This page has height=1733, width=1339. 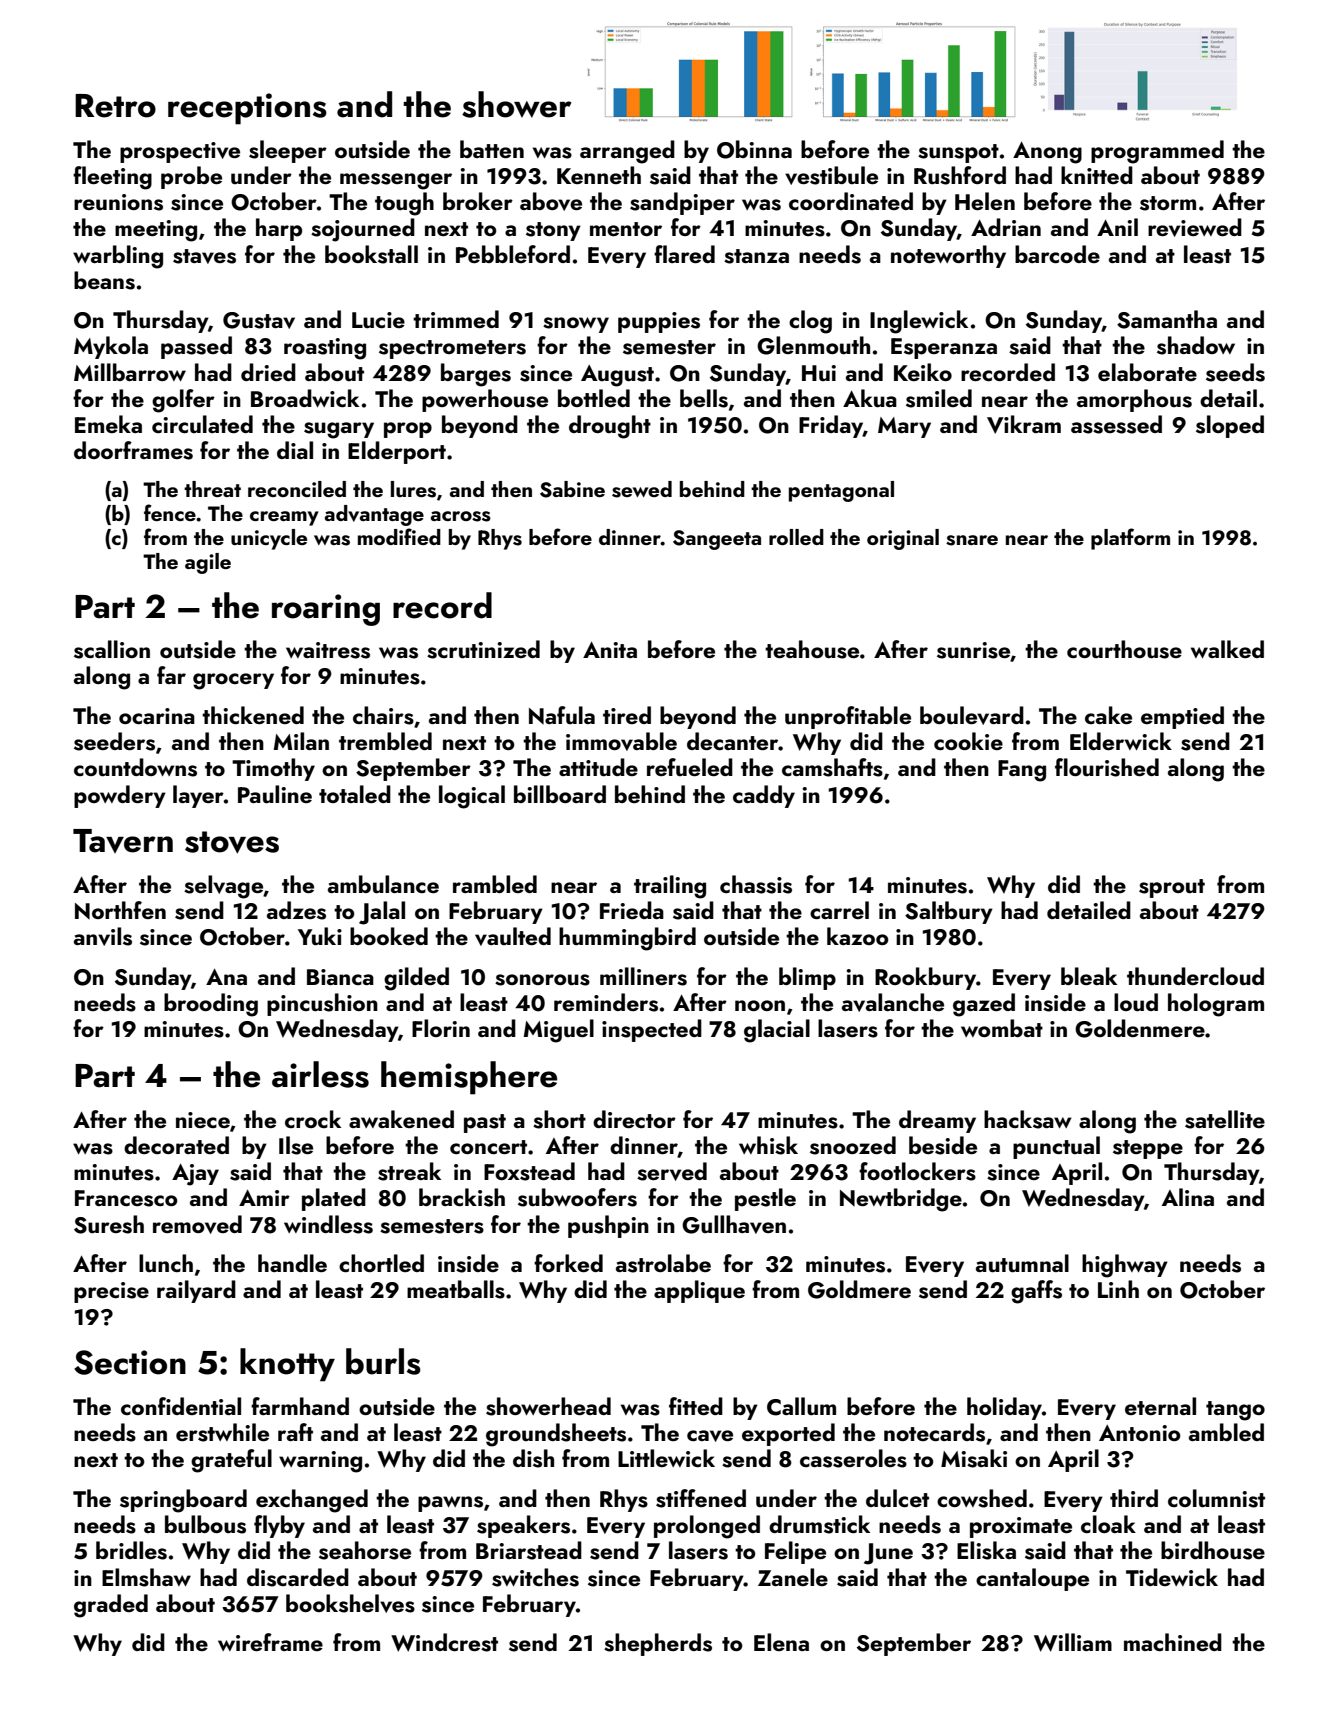 I want to click on spectrometers, so click(x=452, y=349).
